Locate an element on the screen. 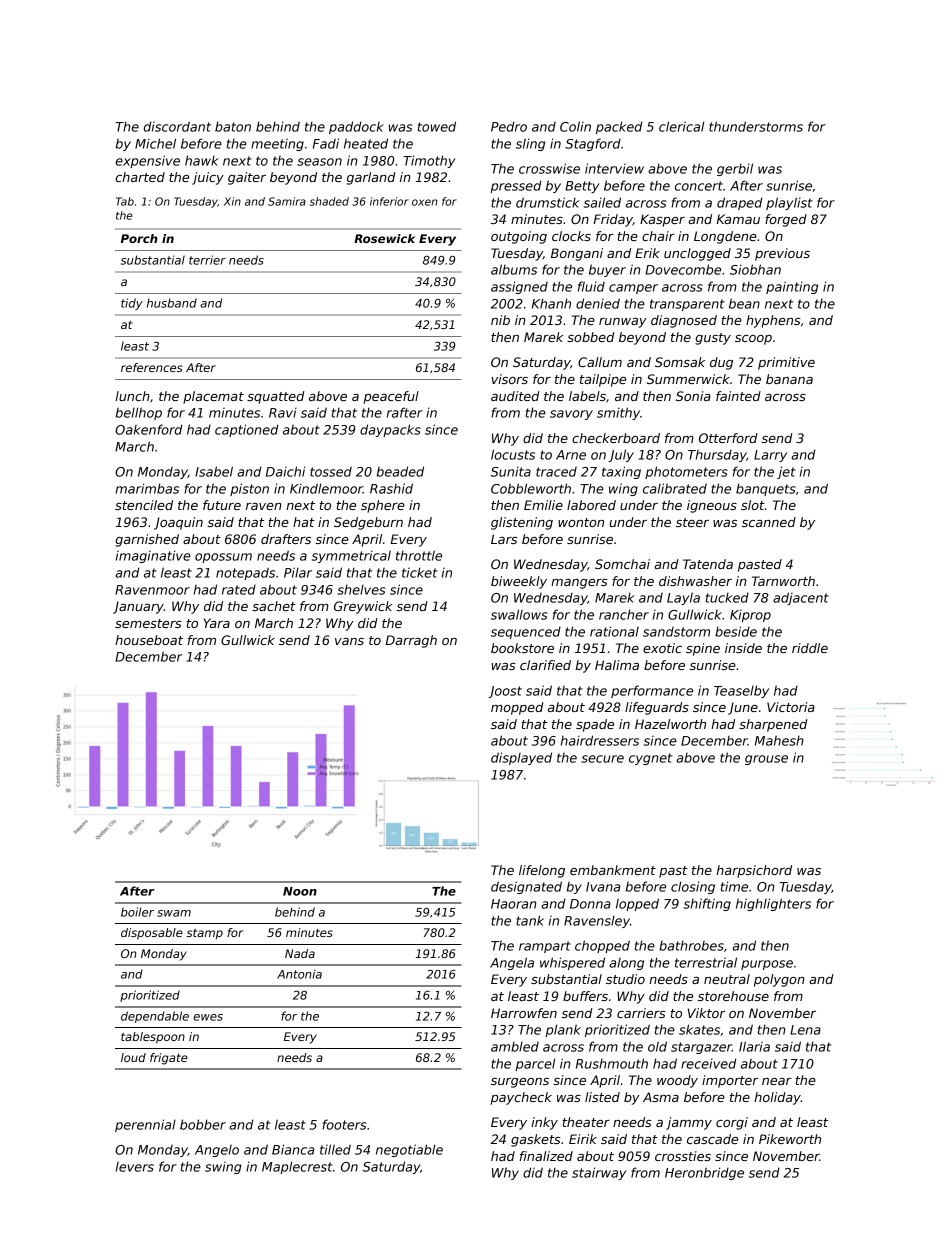  levers is located at coordinates (135, 1167).
